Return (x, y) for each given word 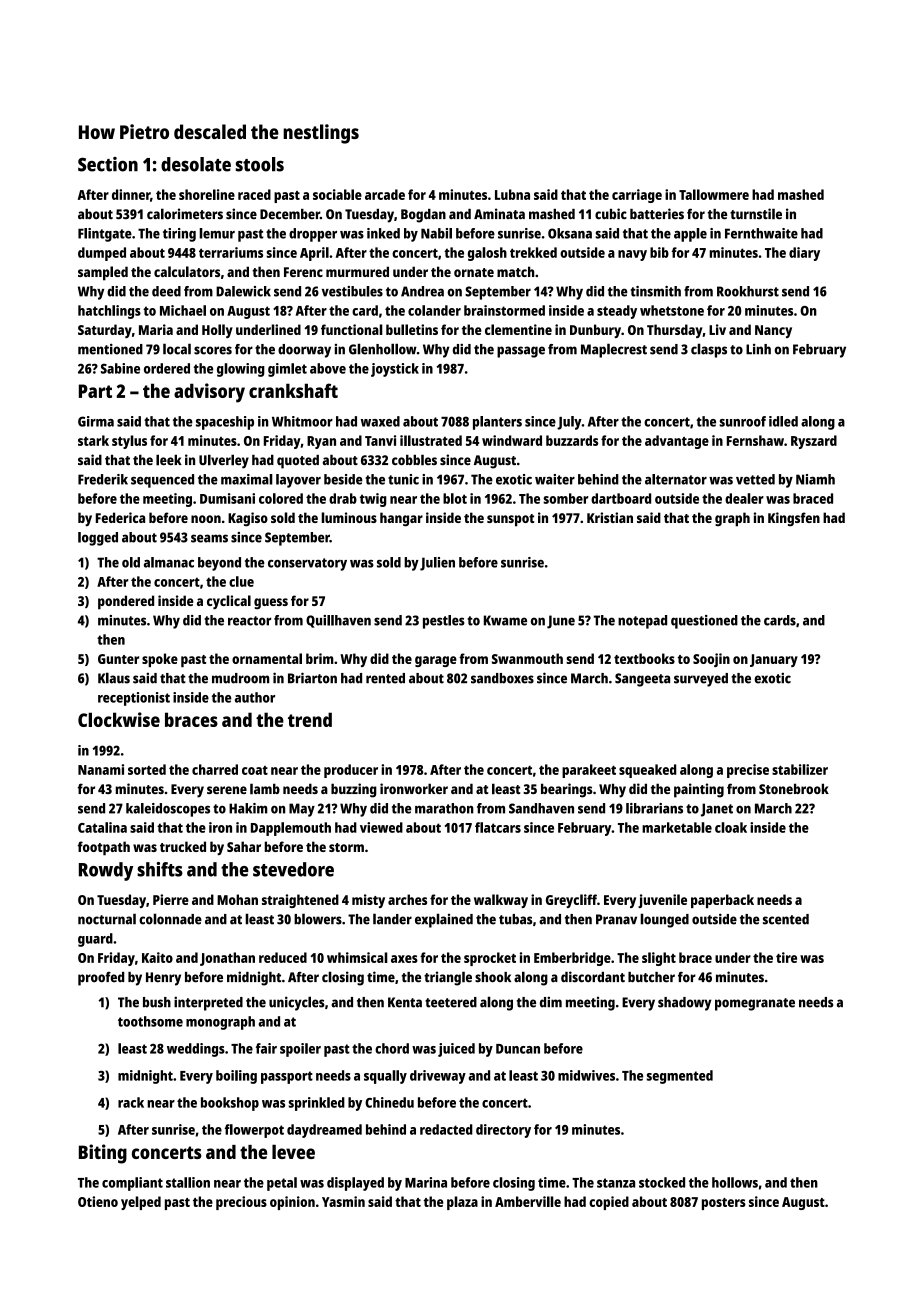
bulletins (412, 329)
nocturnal (107, 919)
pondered (126, 602)
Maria (156, 329)
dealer (744, 498)
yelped (141, 1203)
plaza (462, 1203)
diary (804, 254)
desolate (196, 164)
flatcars (498, 827)
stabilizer (800, 769)
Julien (437, 564)
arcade (385, 194)
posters (724, 1204)
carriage (637, 196)
